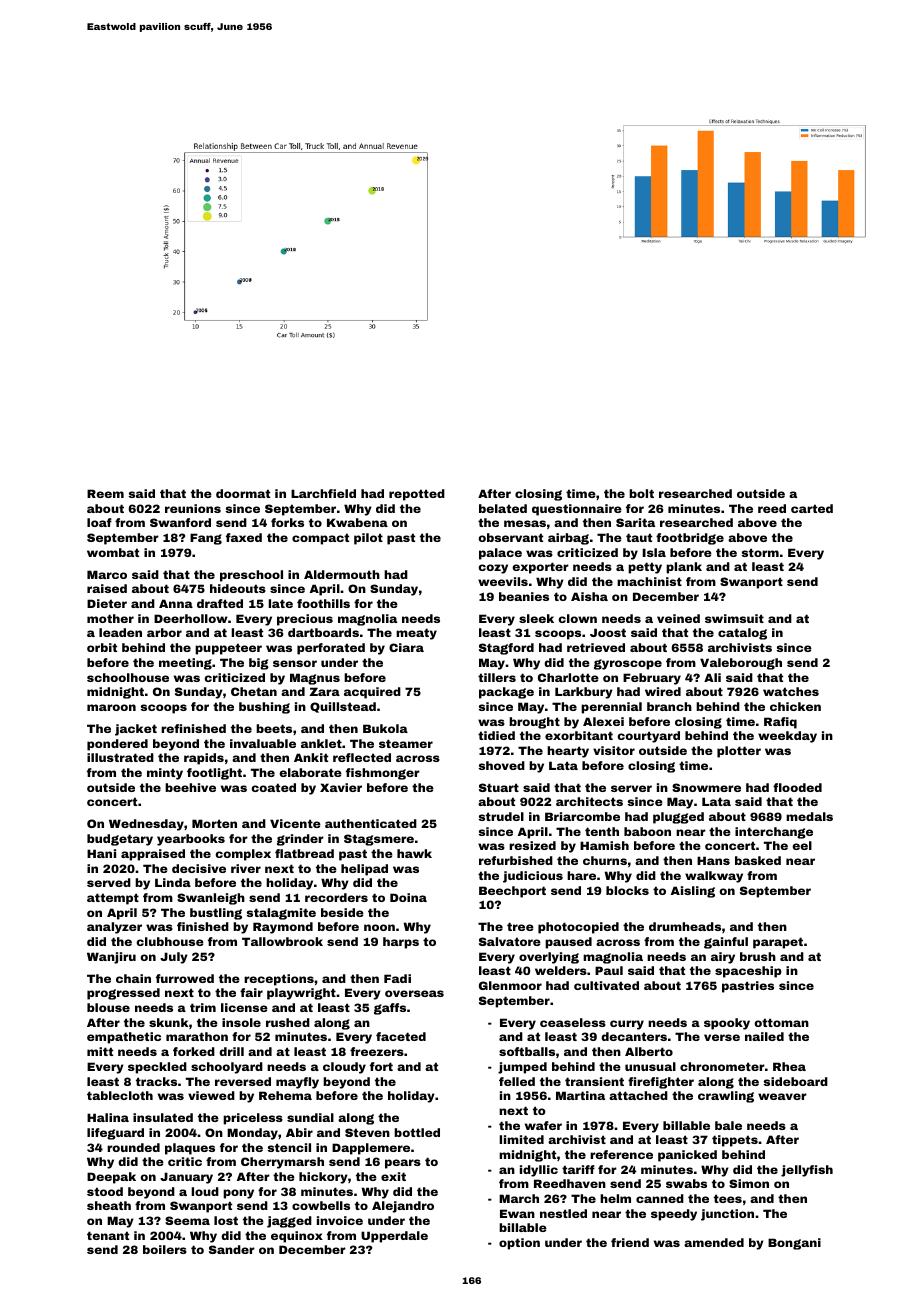 The width and height of the document is (924, 1308). Describe the element at coordinates (99, 522) in the document. I see `loaf` at that location.
